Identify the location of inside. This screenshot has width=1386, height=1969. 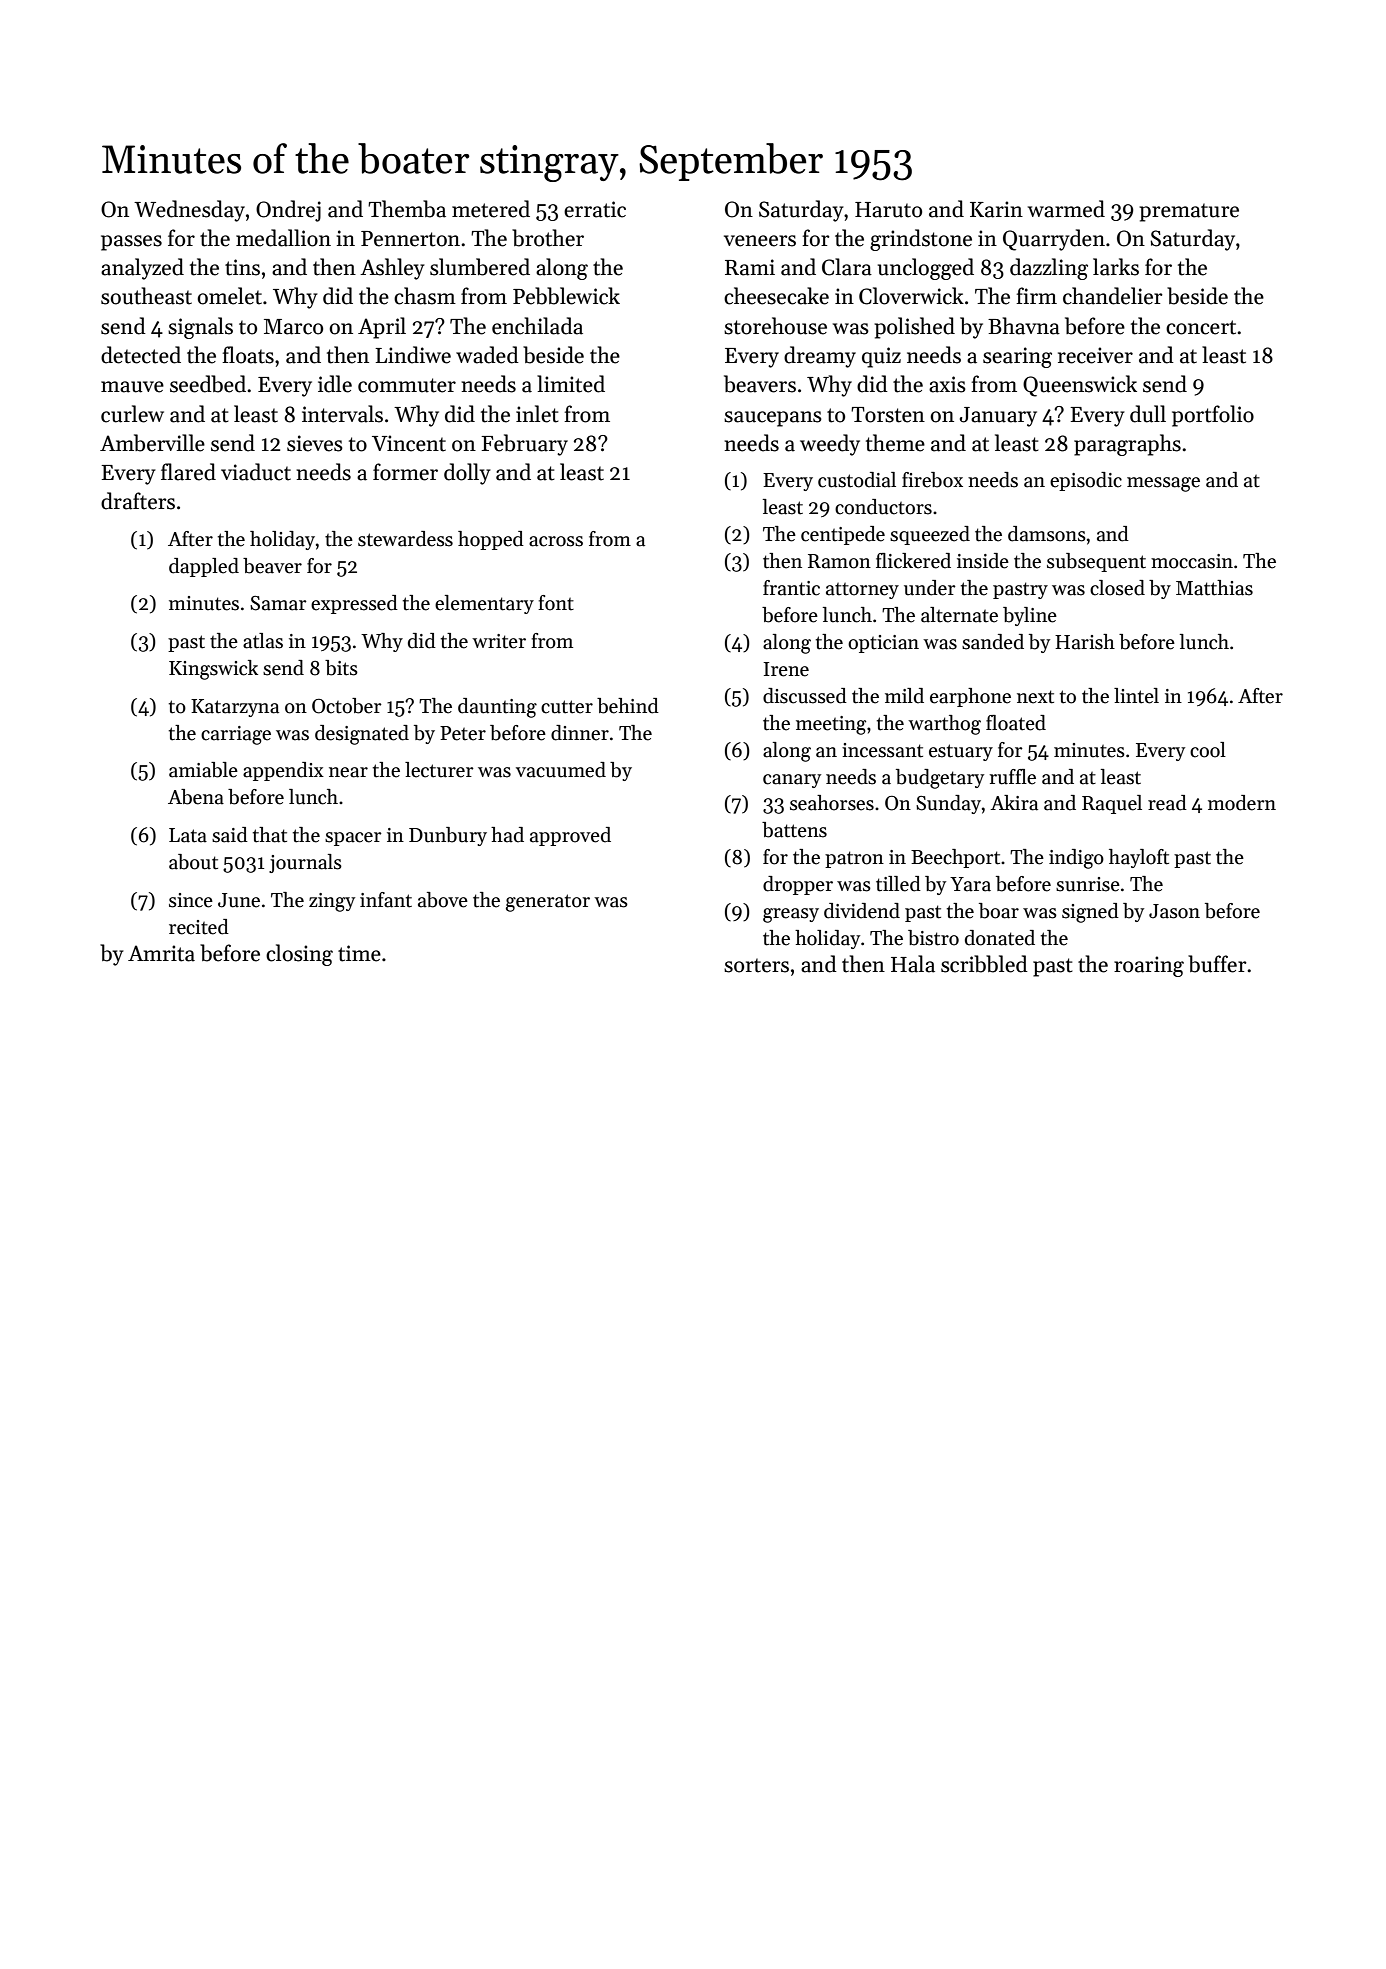
(983, 561).
